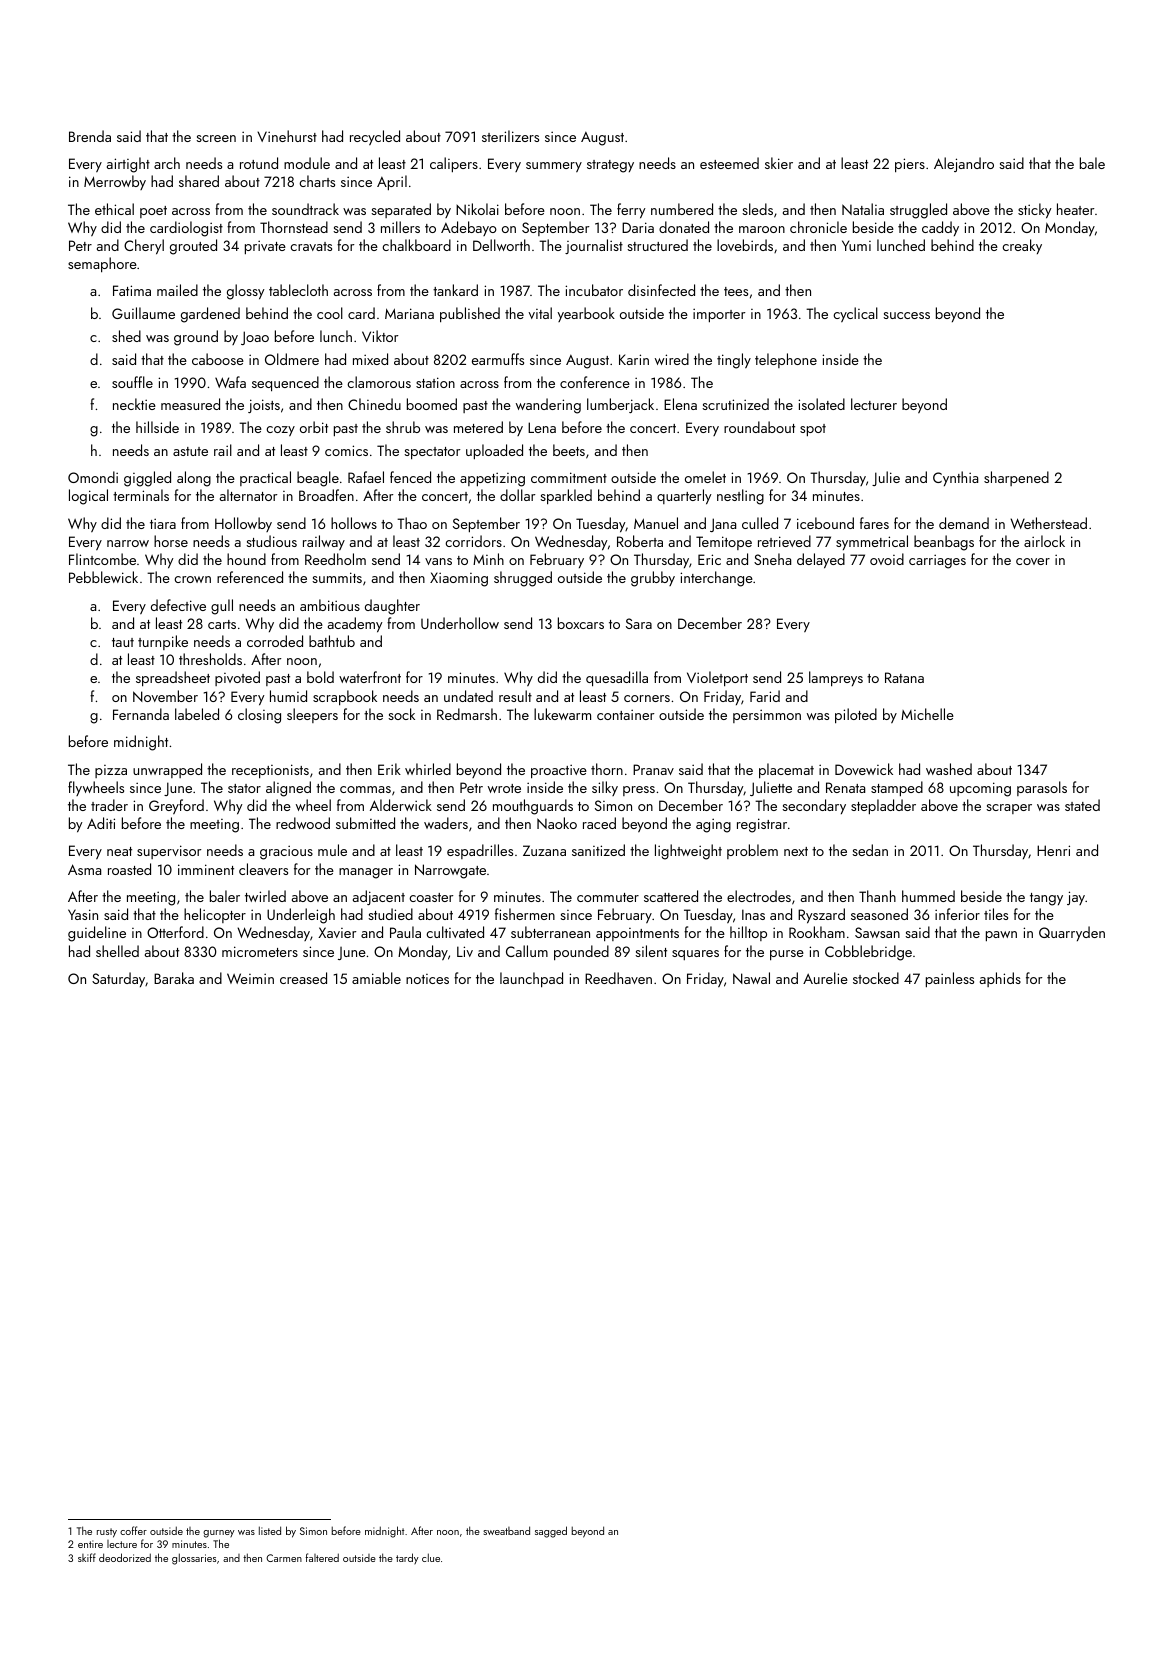  I want to click on sagged, so click(551, 1532).
